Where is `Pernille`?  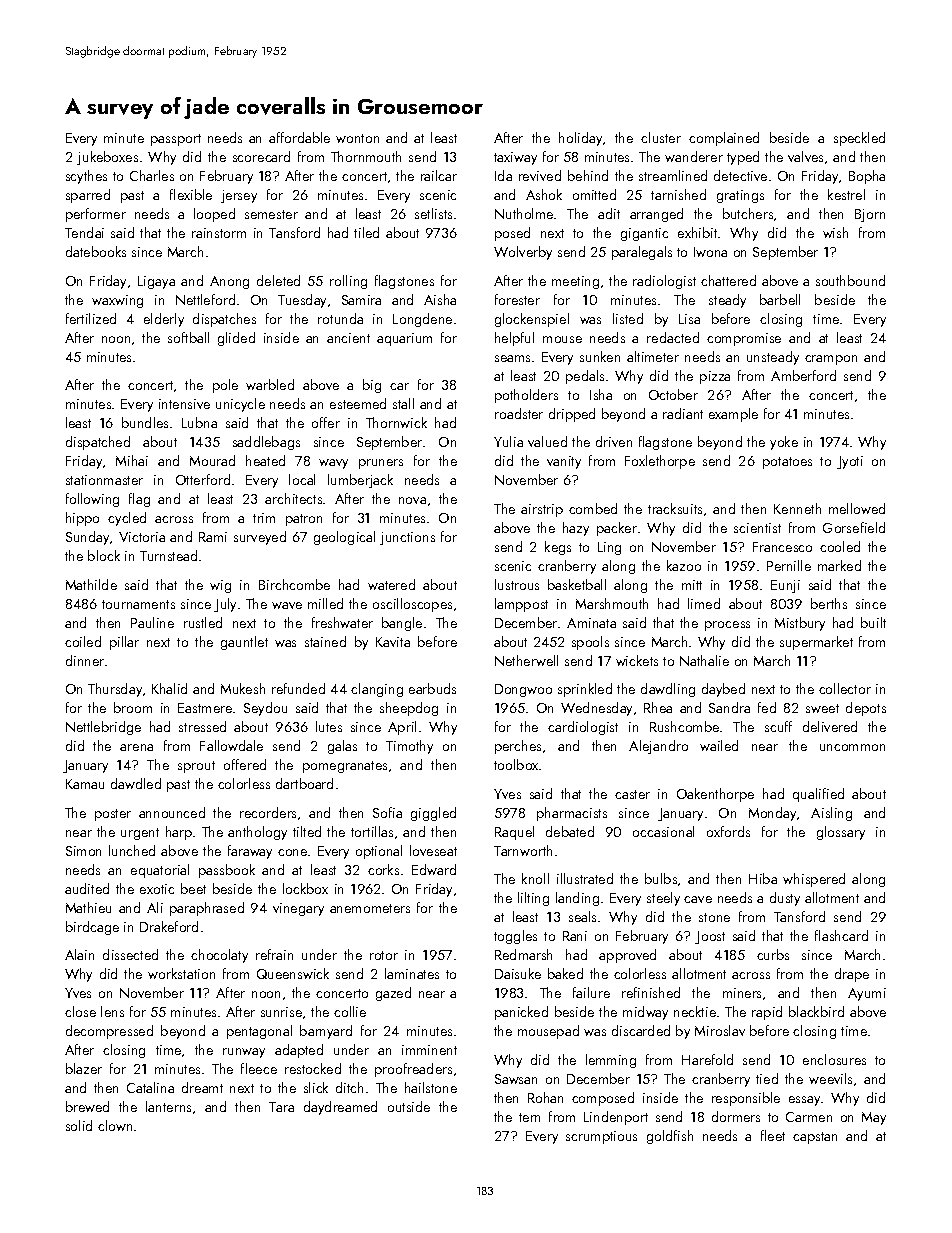
Pernille is located at coordinates (789, 565).
